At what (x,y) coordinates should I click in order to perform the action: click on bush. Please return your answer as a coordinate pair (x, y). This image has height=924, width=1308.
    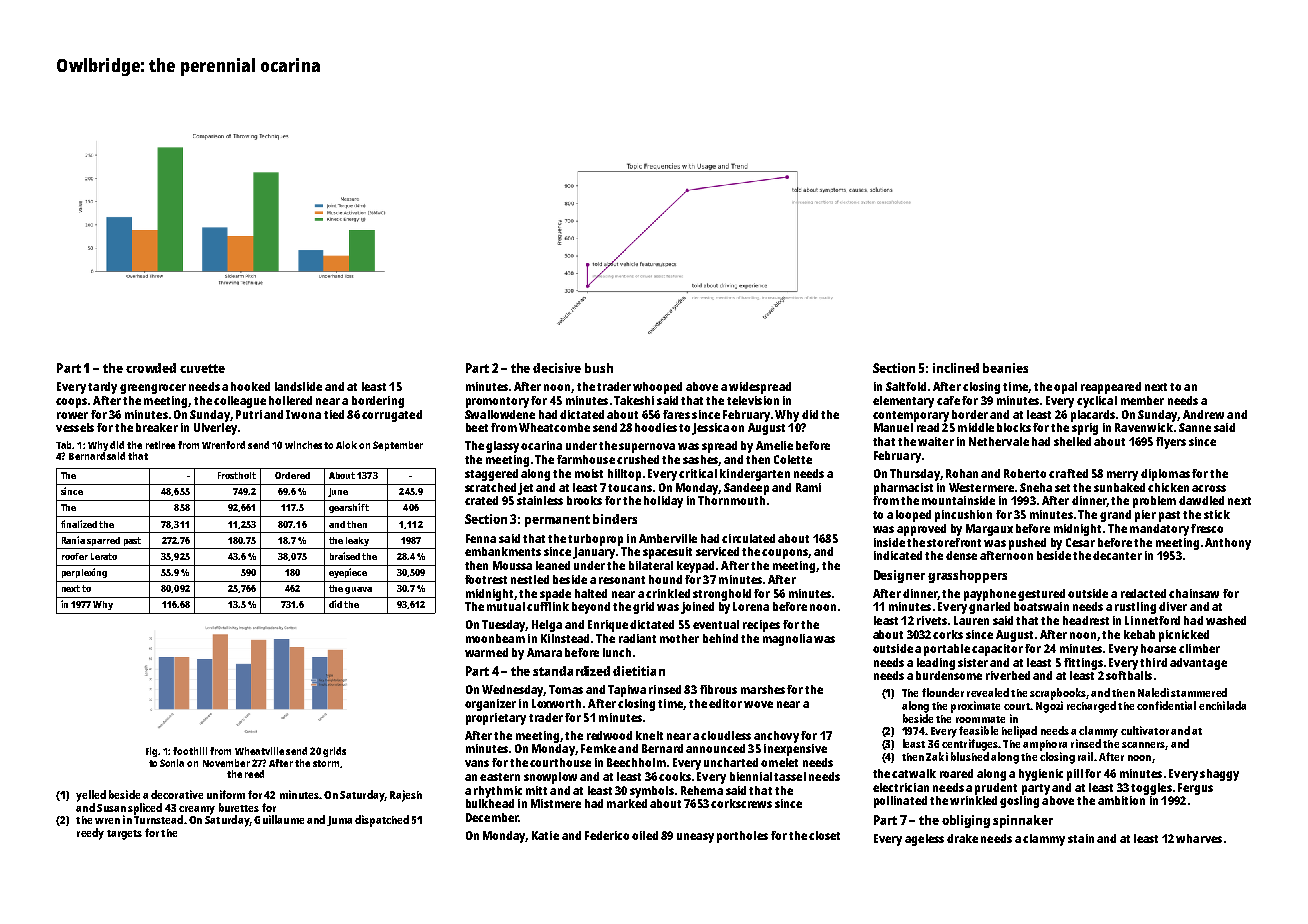
    Looking at the image, I should click on (599, 368).
